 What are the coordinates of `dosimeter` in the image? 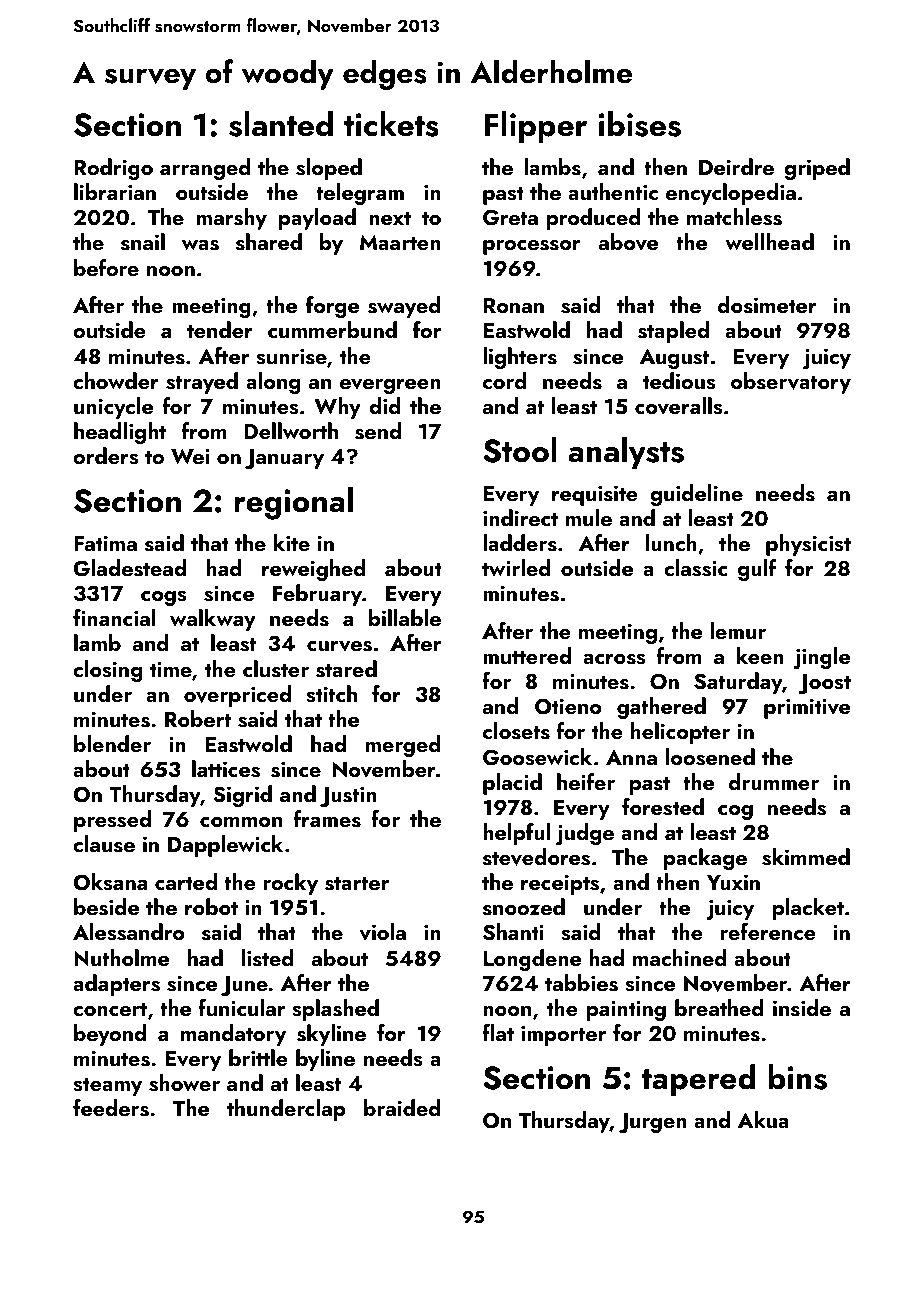 It's located at (767, 305).
